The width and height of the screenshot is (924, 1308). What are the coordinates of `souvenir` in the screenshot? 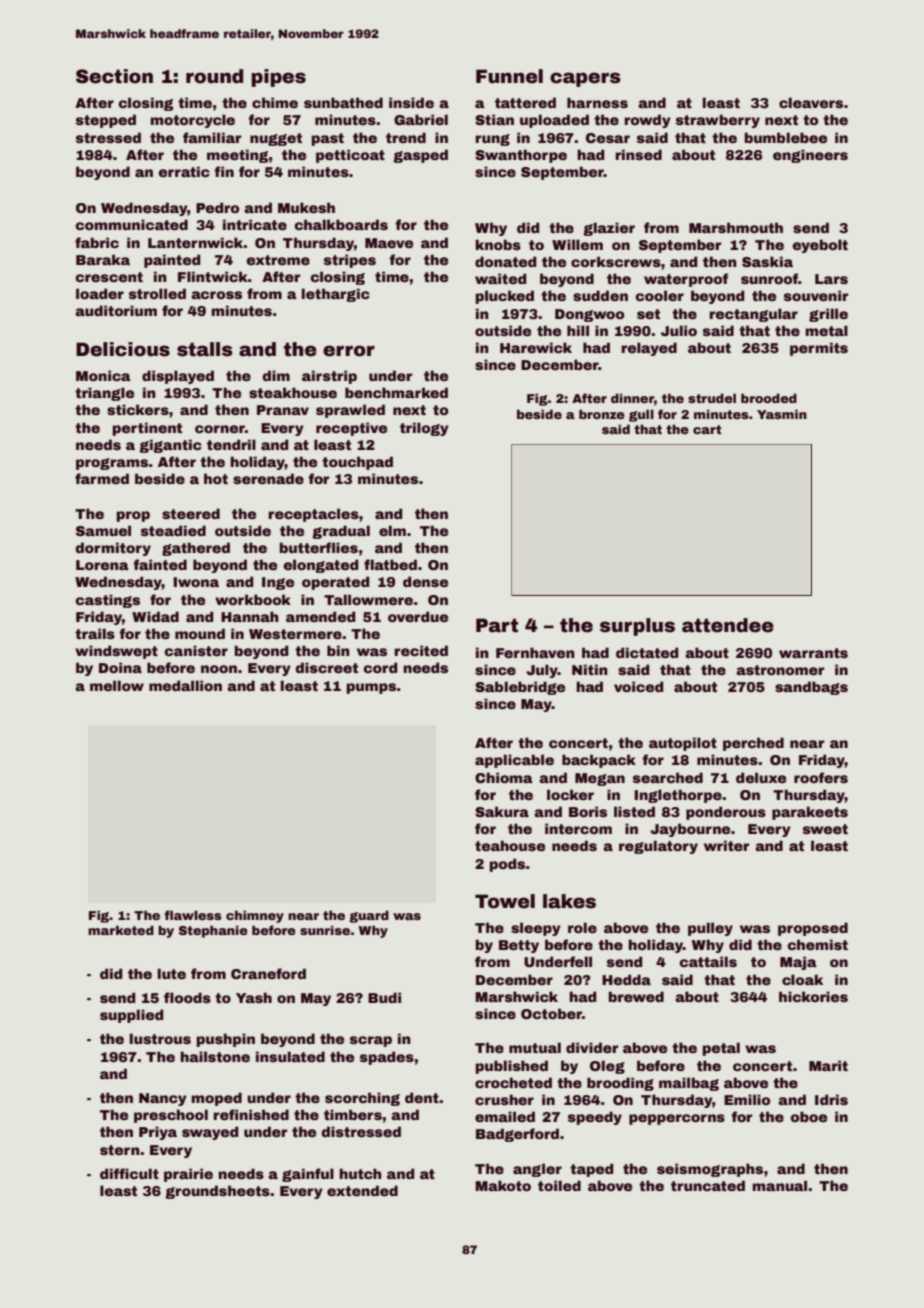 It's located at (816, 295).
